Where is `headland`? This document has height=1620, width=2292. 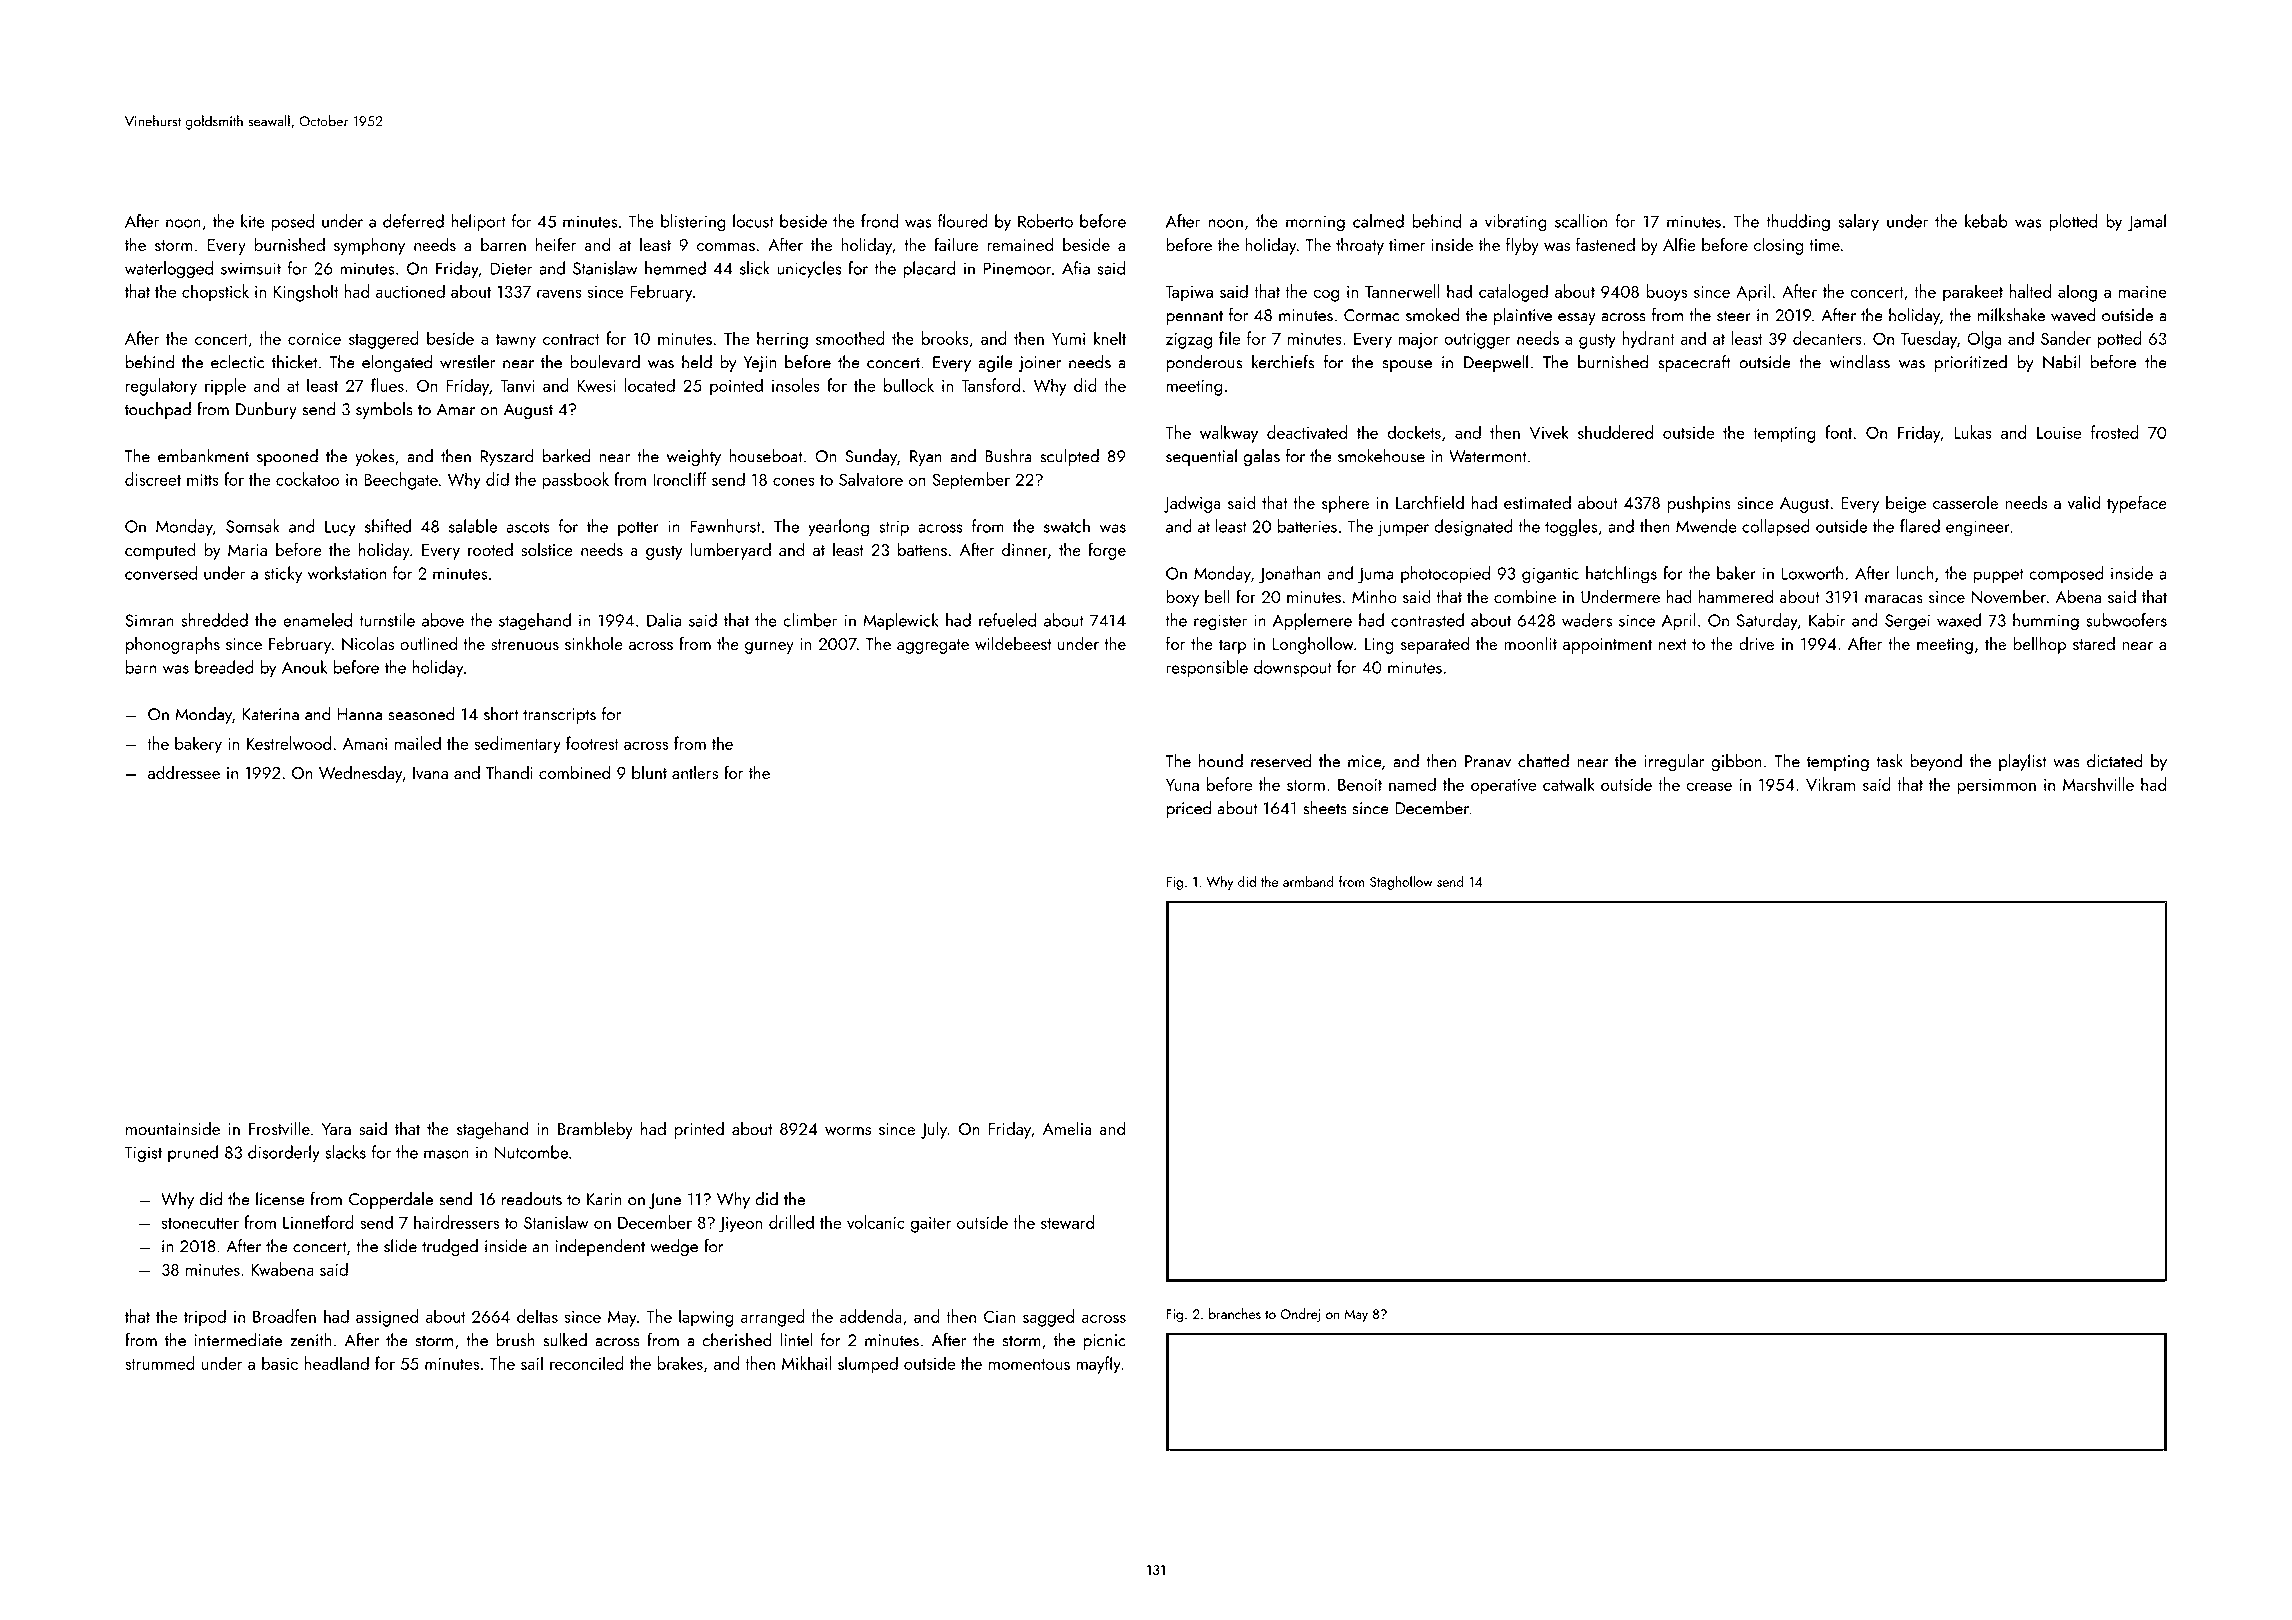
headland is located at coordinates (336, 1363).
